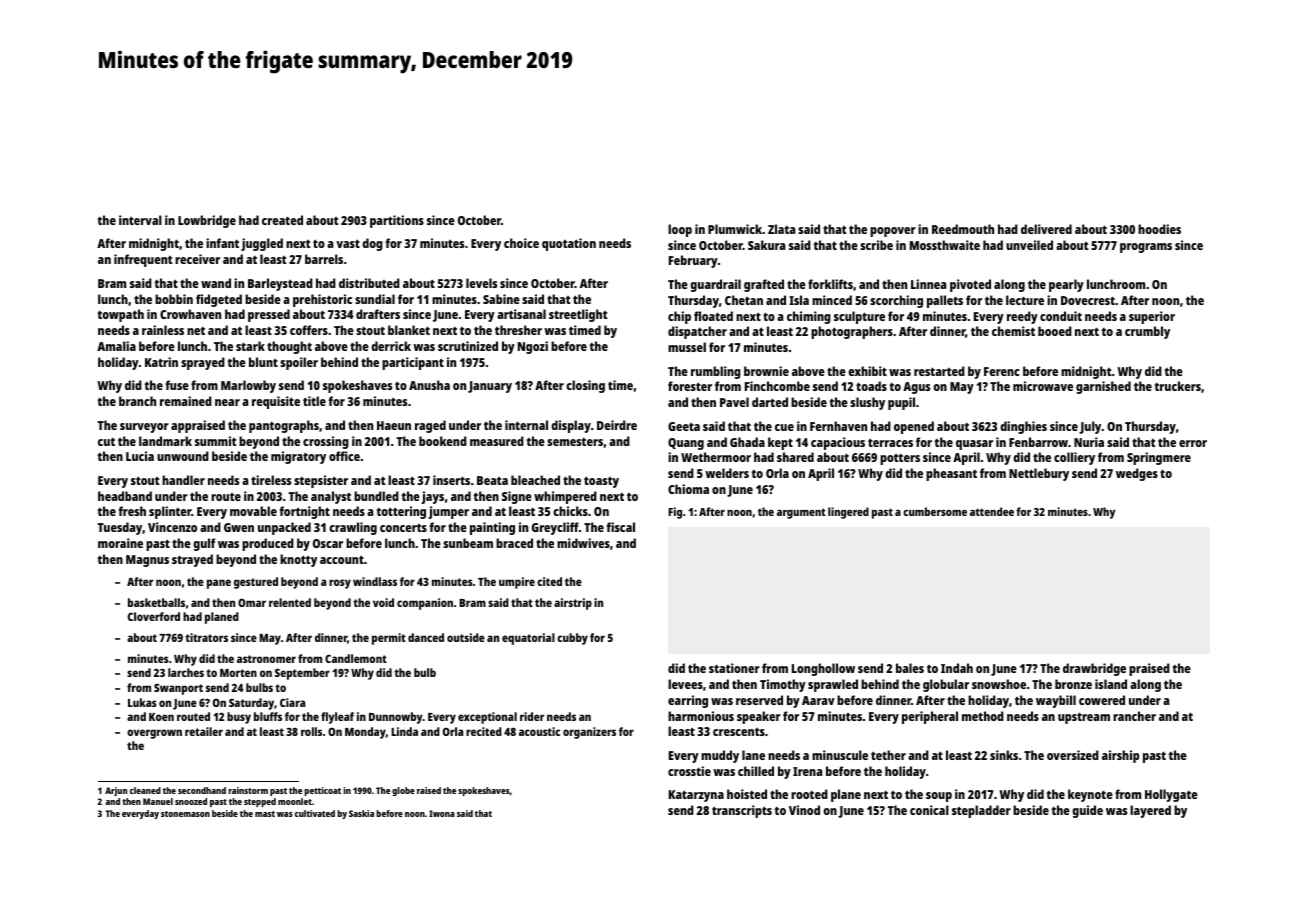  Describe the element at coordinates (466, 637) in the screenshot. I see `outside` at that location.
